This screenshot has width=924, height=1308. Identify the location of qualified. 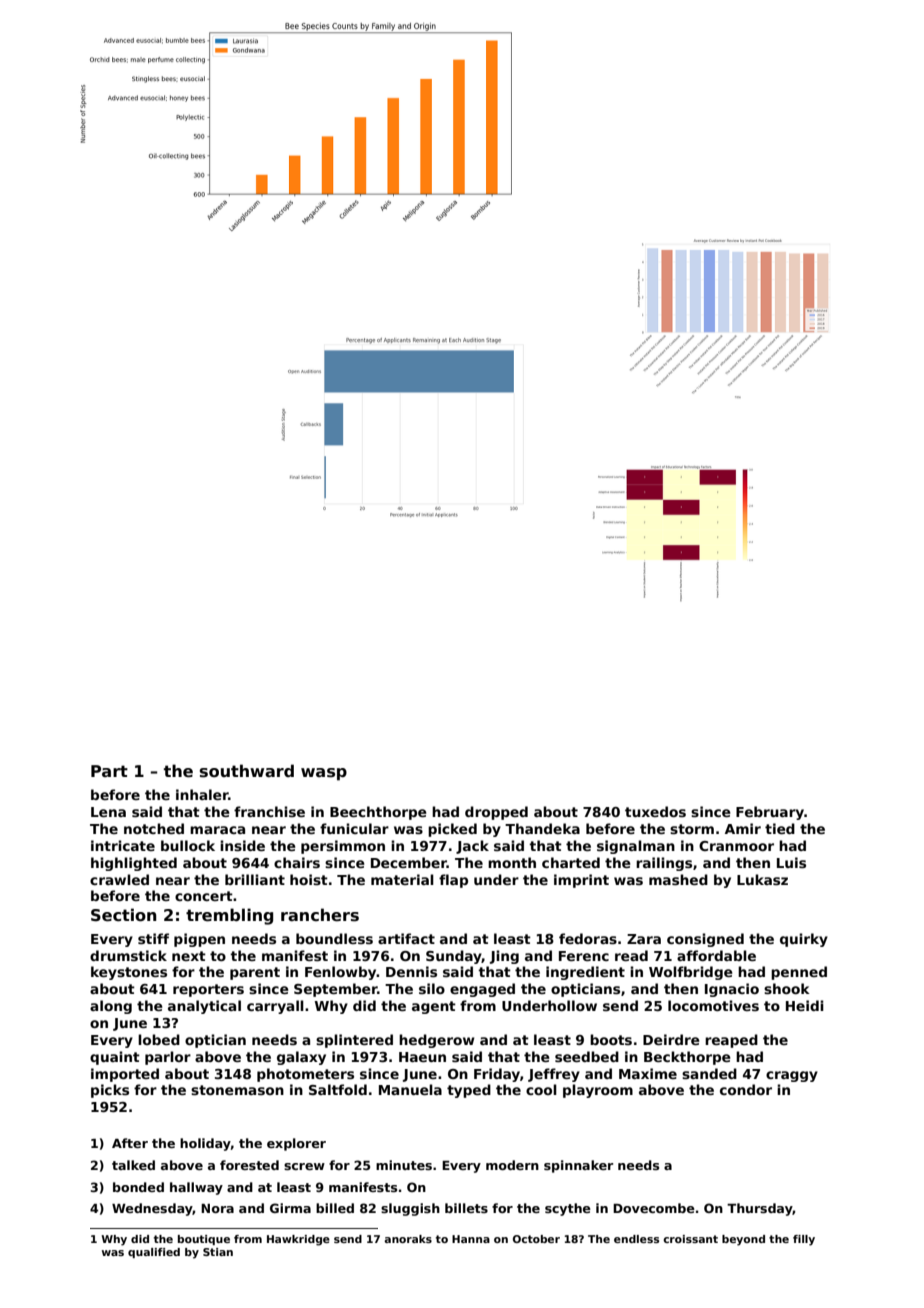
(154, 1253).
